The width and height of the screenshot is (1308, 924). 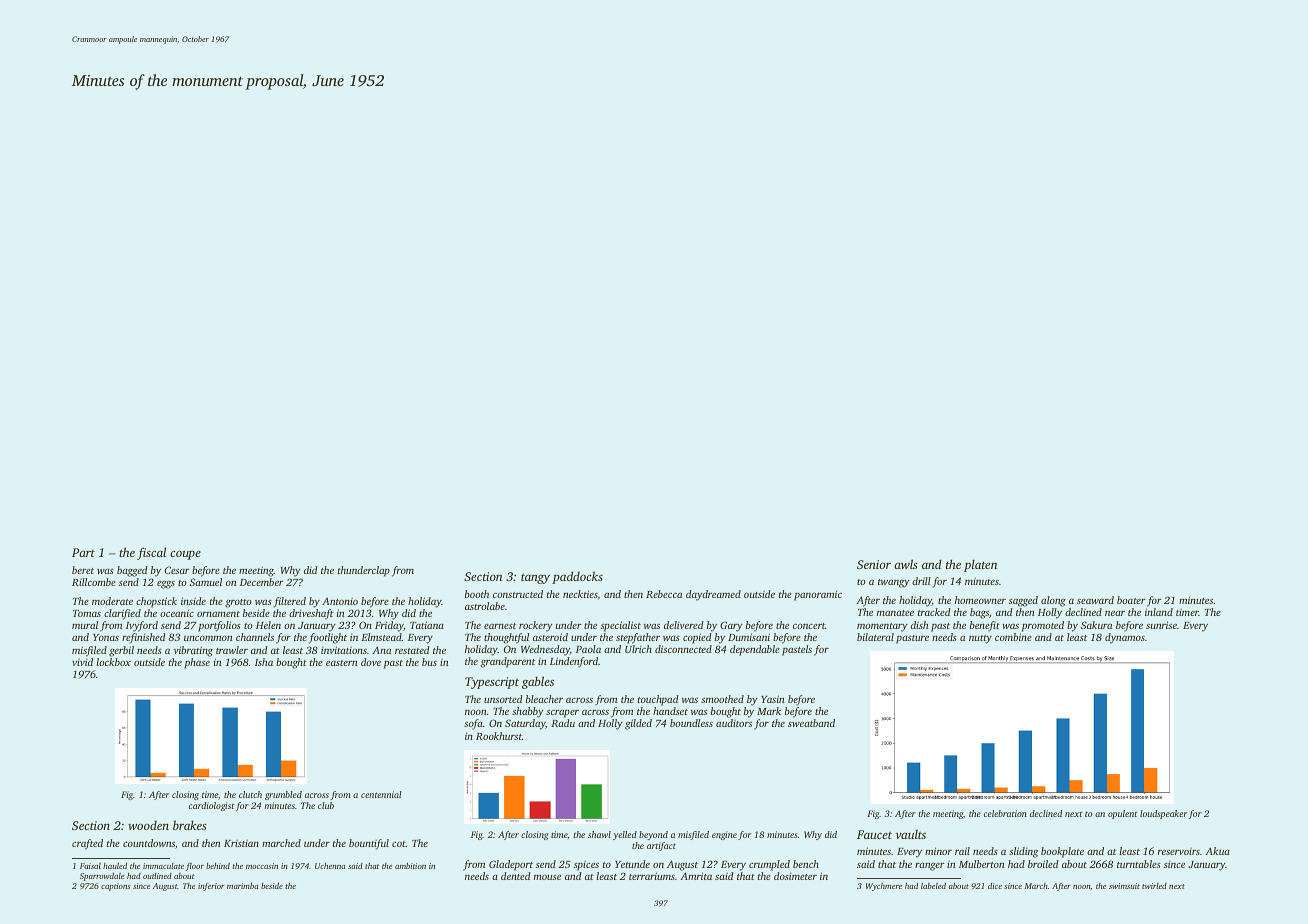 I want to click on mural, so click(x=85, y=625).
